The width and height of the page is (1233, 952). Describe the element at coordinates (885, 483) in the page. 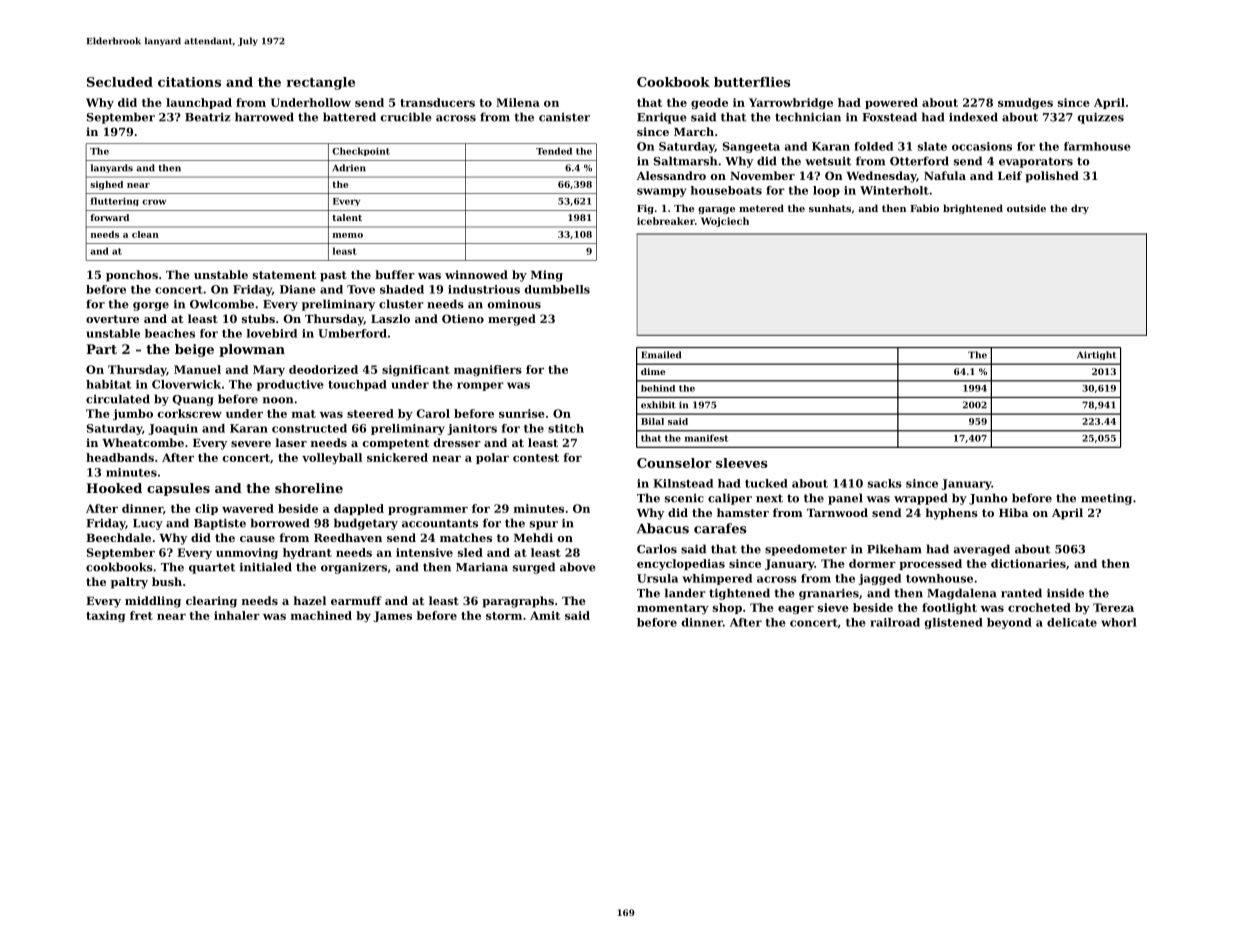

I see `sacks` at that location.
